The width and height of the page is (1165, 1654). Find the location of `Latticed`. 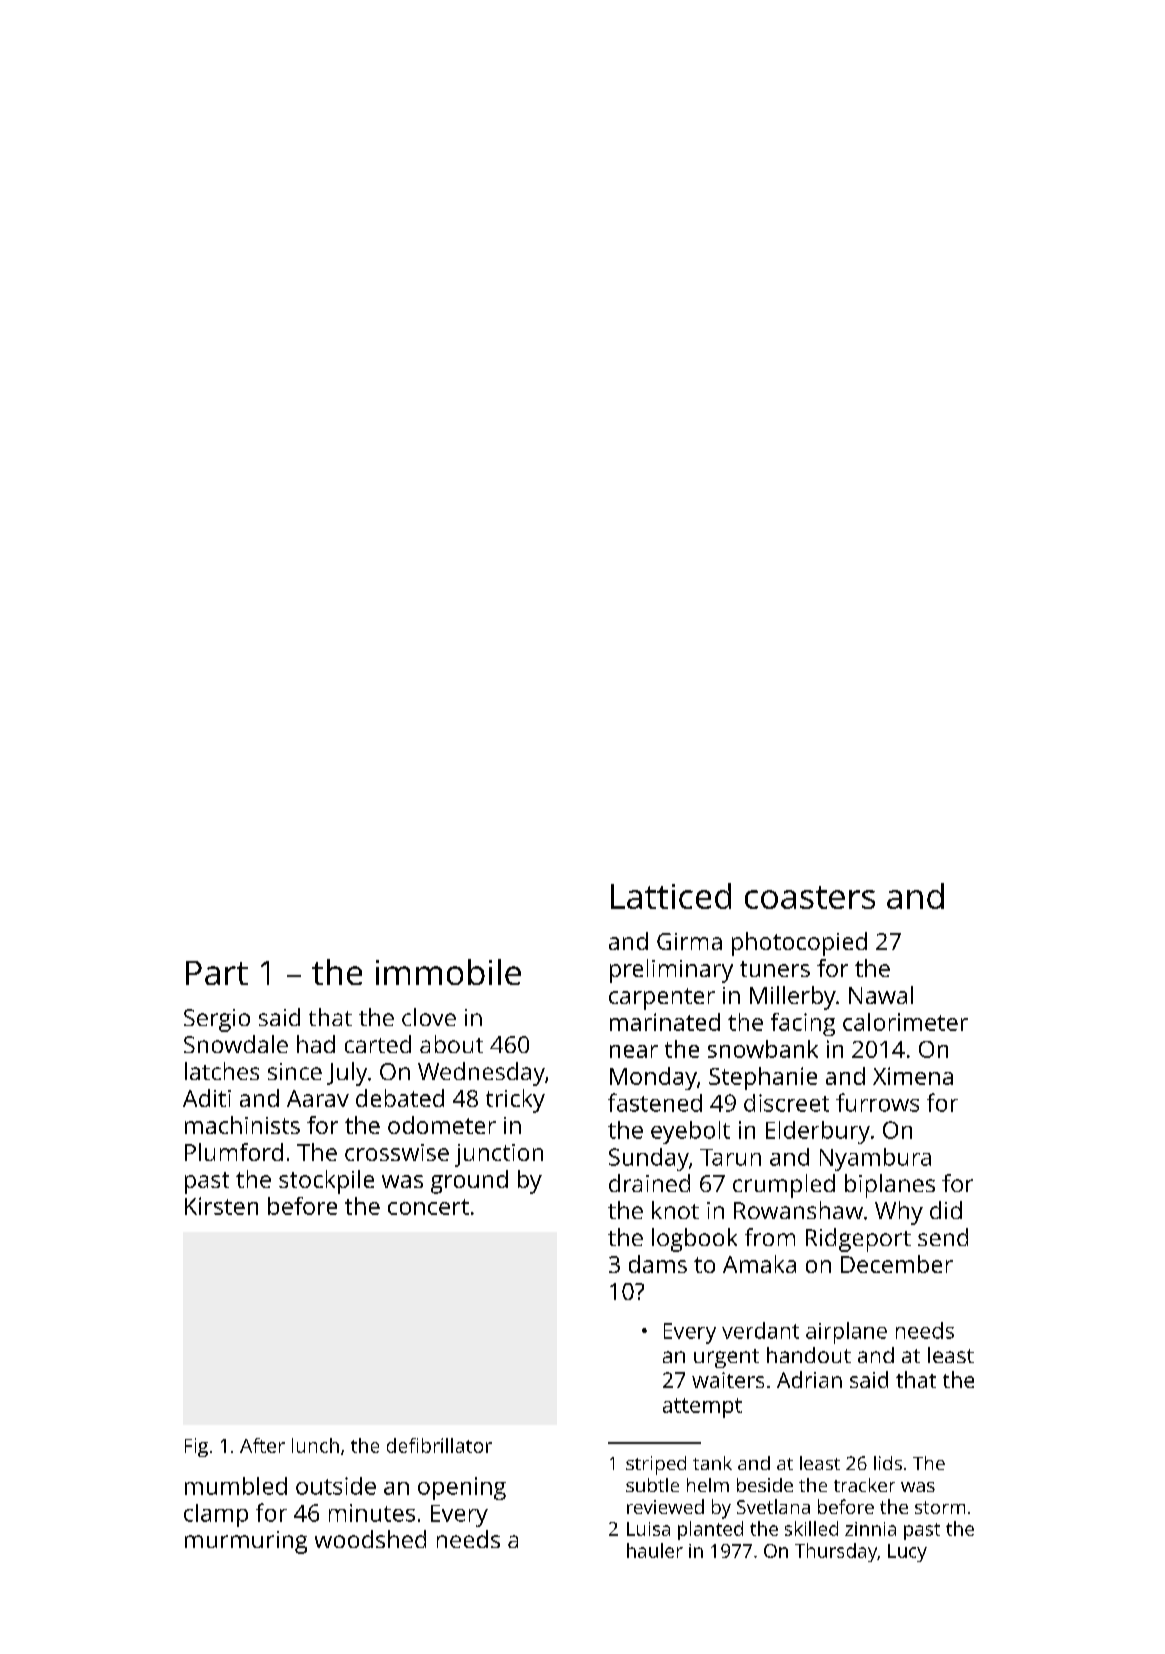

Latticed is located at coordinates (671, 896).
